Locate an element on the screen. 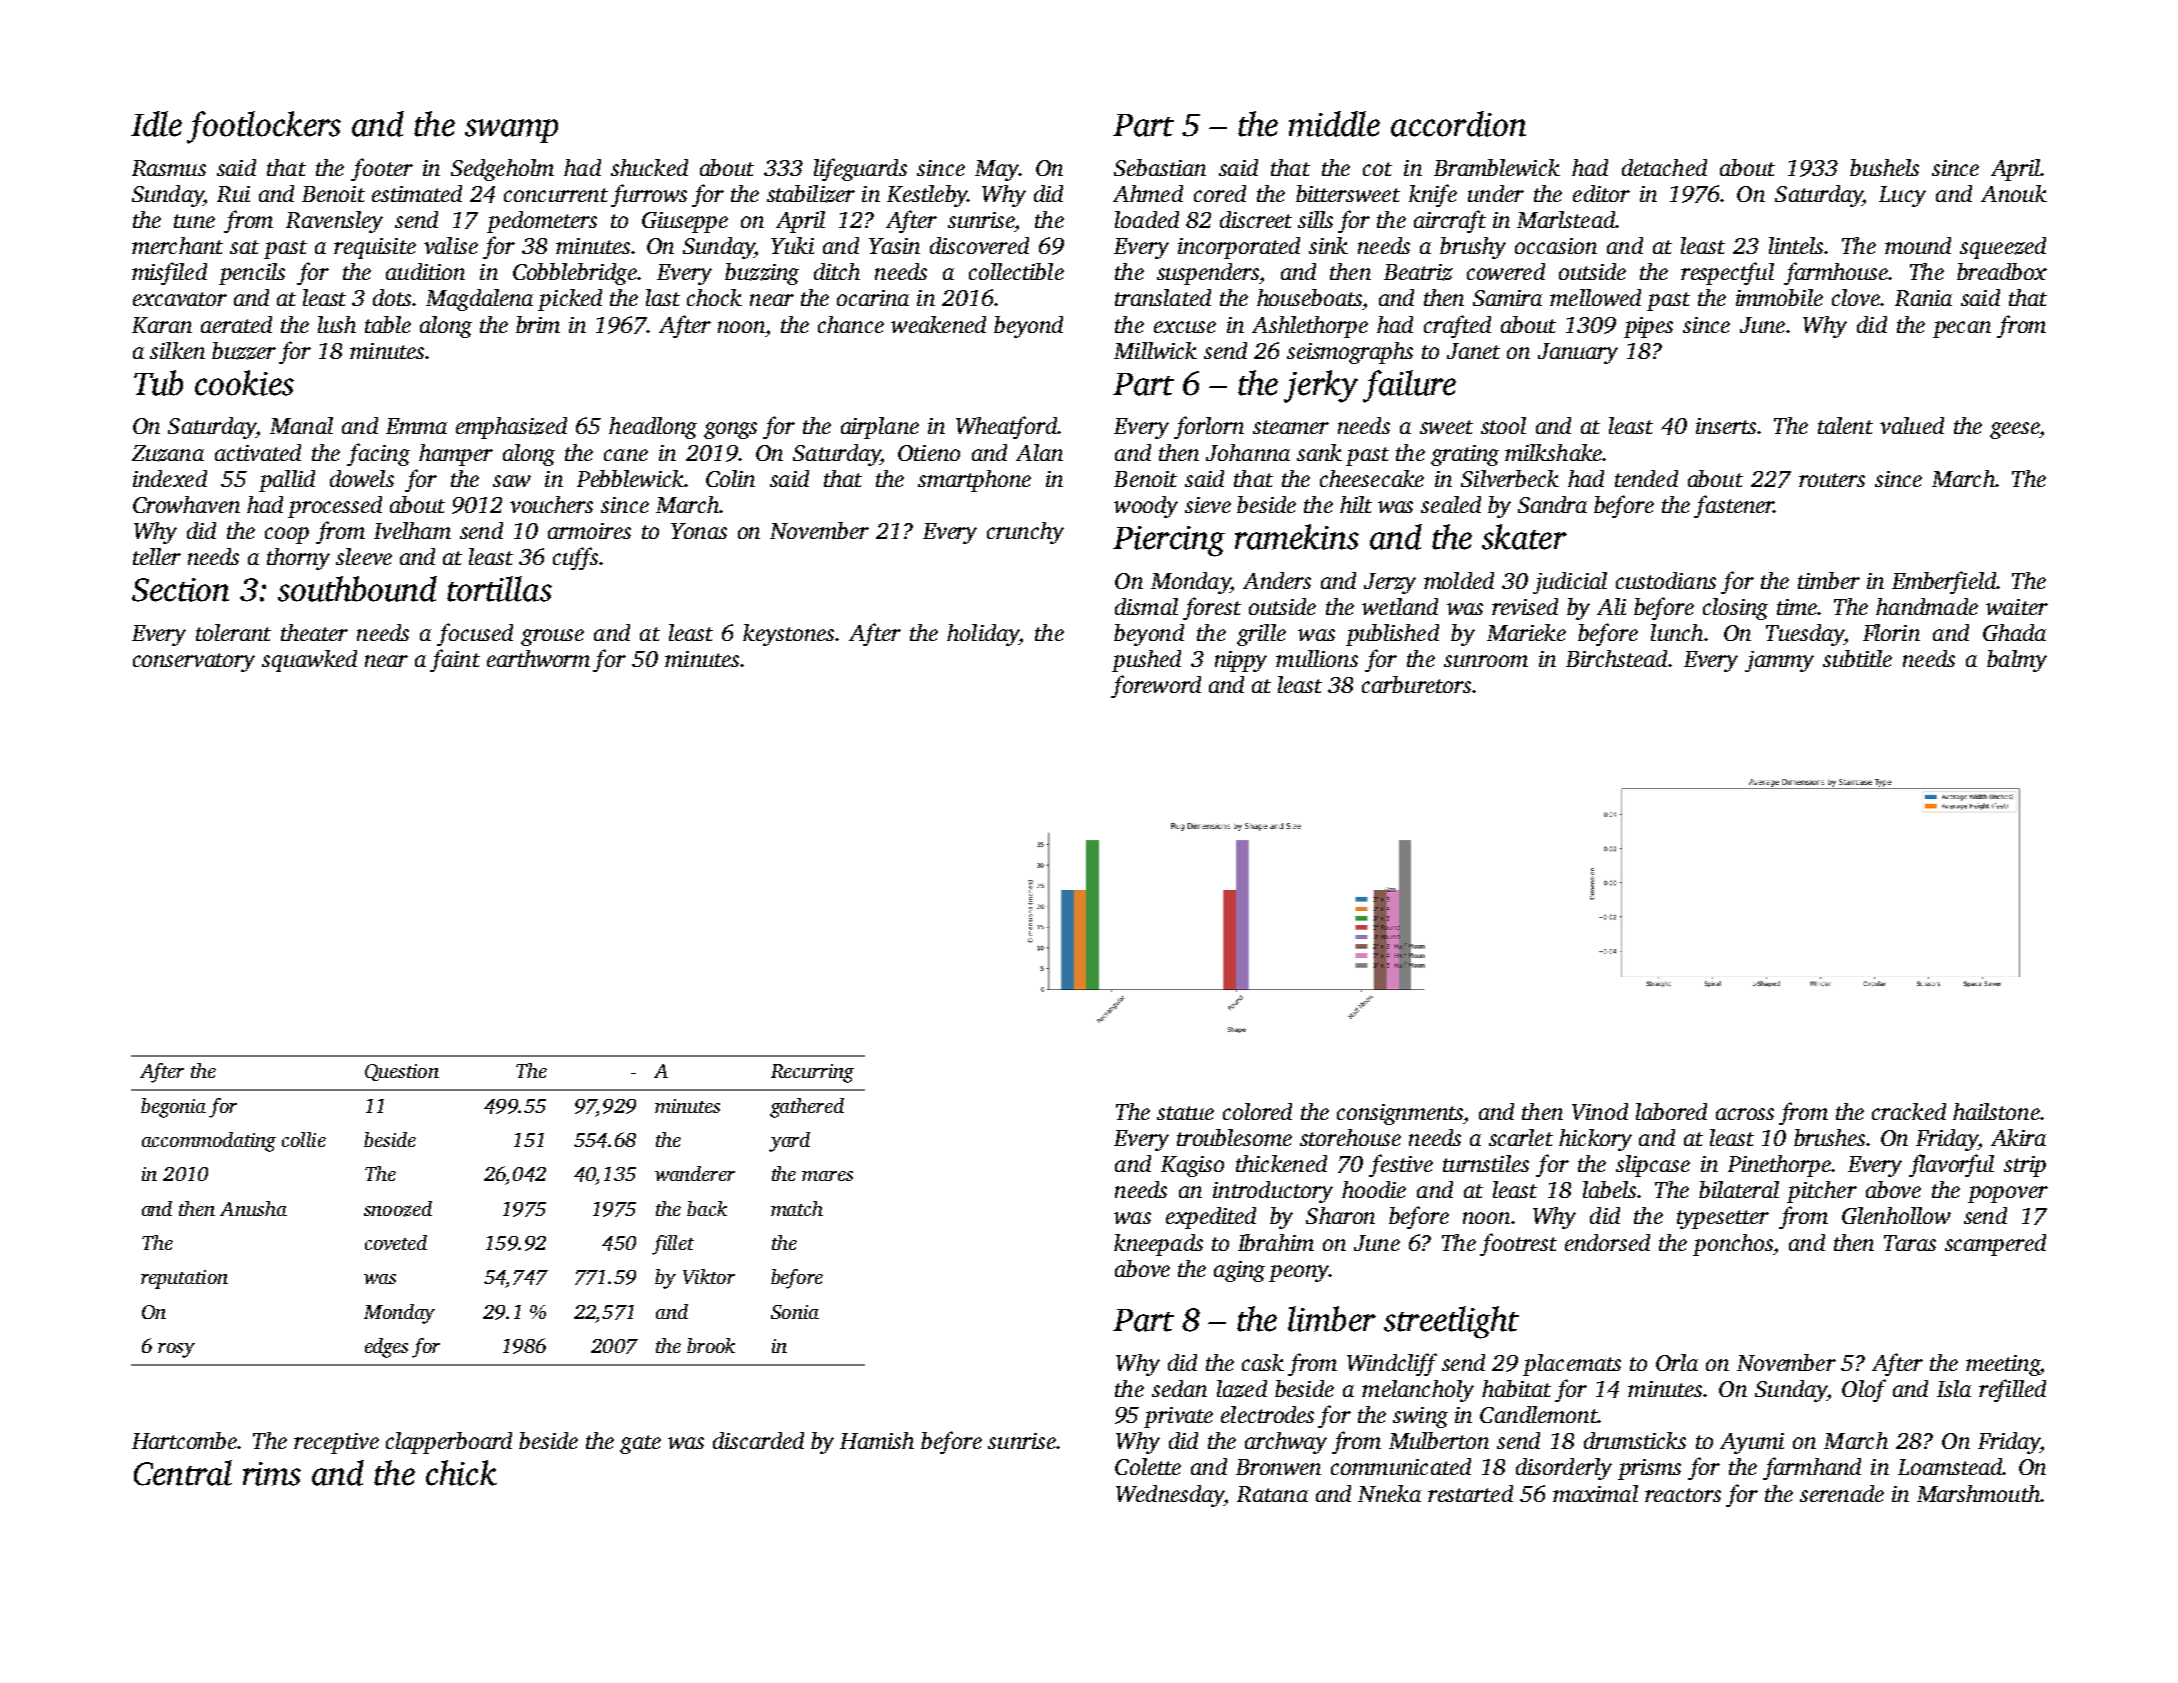 This screenshot has width=2178, height=1683. statue is located at coordinates (1185, 1113).
